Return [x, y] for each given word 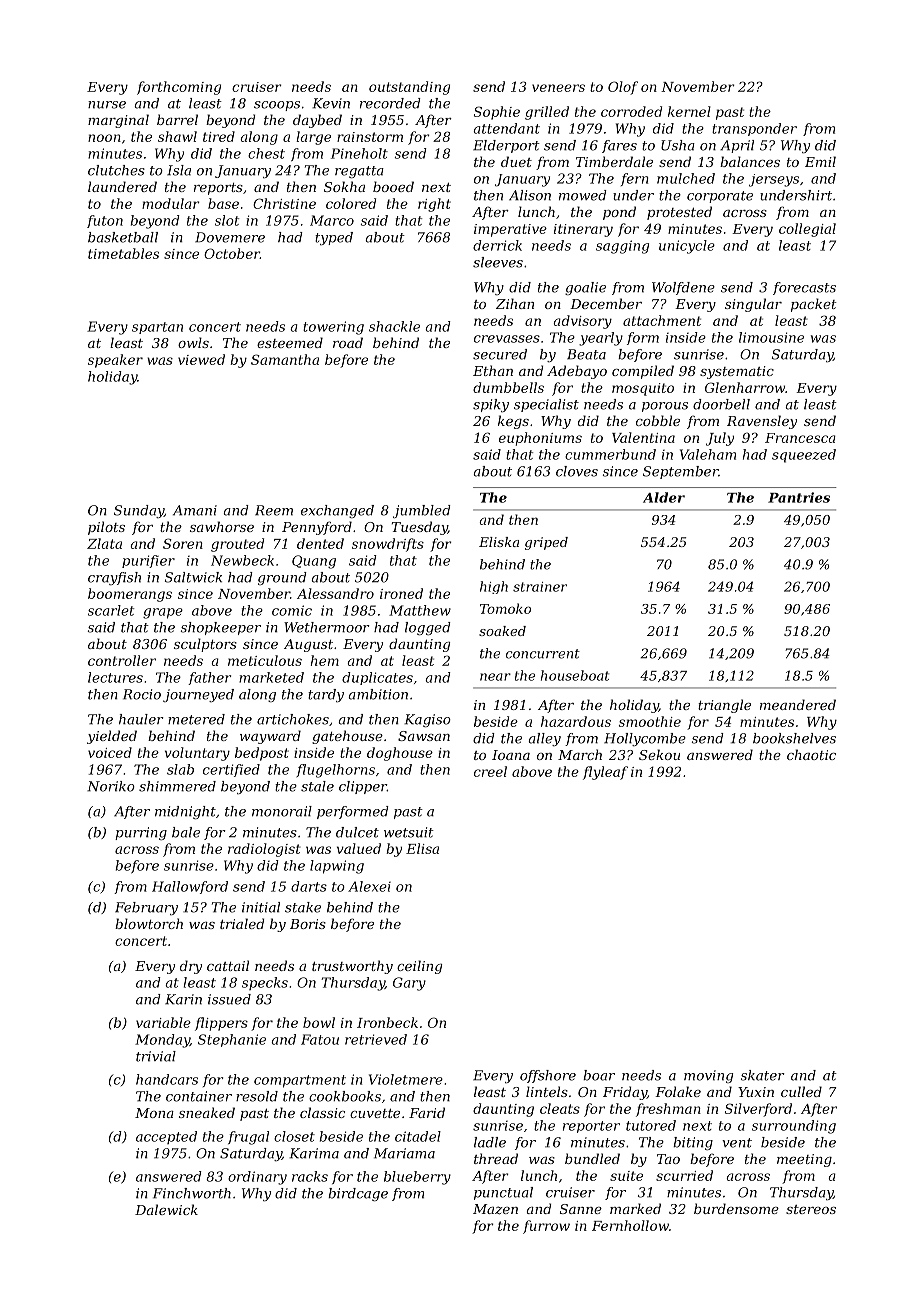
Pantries [799, 497]
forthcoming [179, 88]
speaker [115, 361]
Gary [409, 984]
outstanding [409, 88]
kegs [513, 422]
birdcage [358, 1194]
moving [708, 1076]
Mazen [495, 1209]
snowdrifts [388, 545]
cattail [228, 965]
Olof [623, 88]
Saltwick [193, 577]
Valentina [643, 437]
